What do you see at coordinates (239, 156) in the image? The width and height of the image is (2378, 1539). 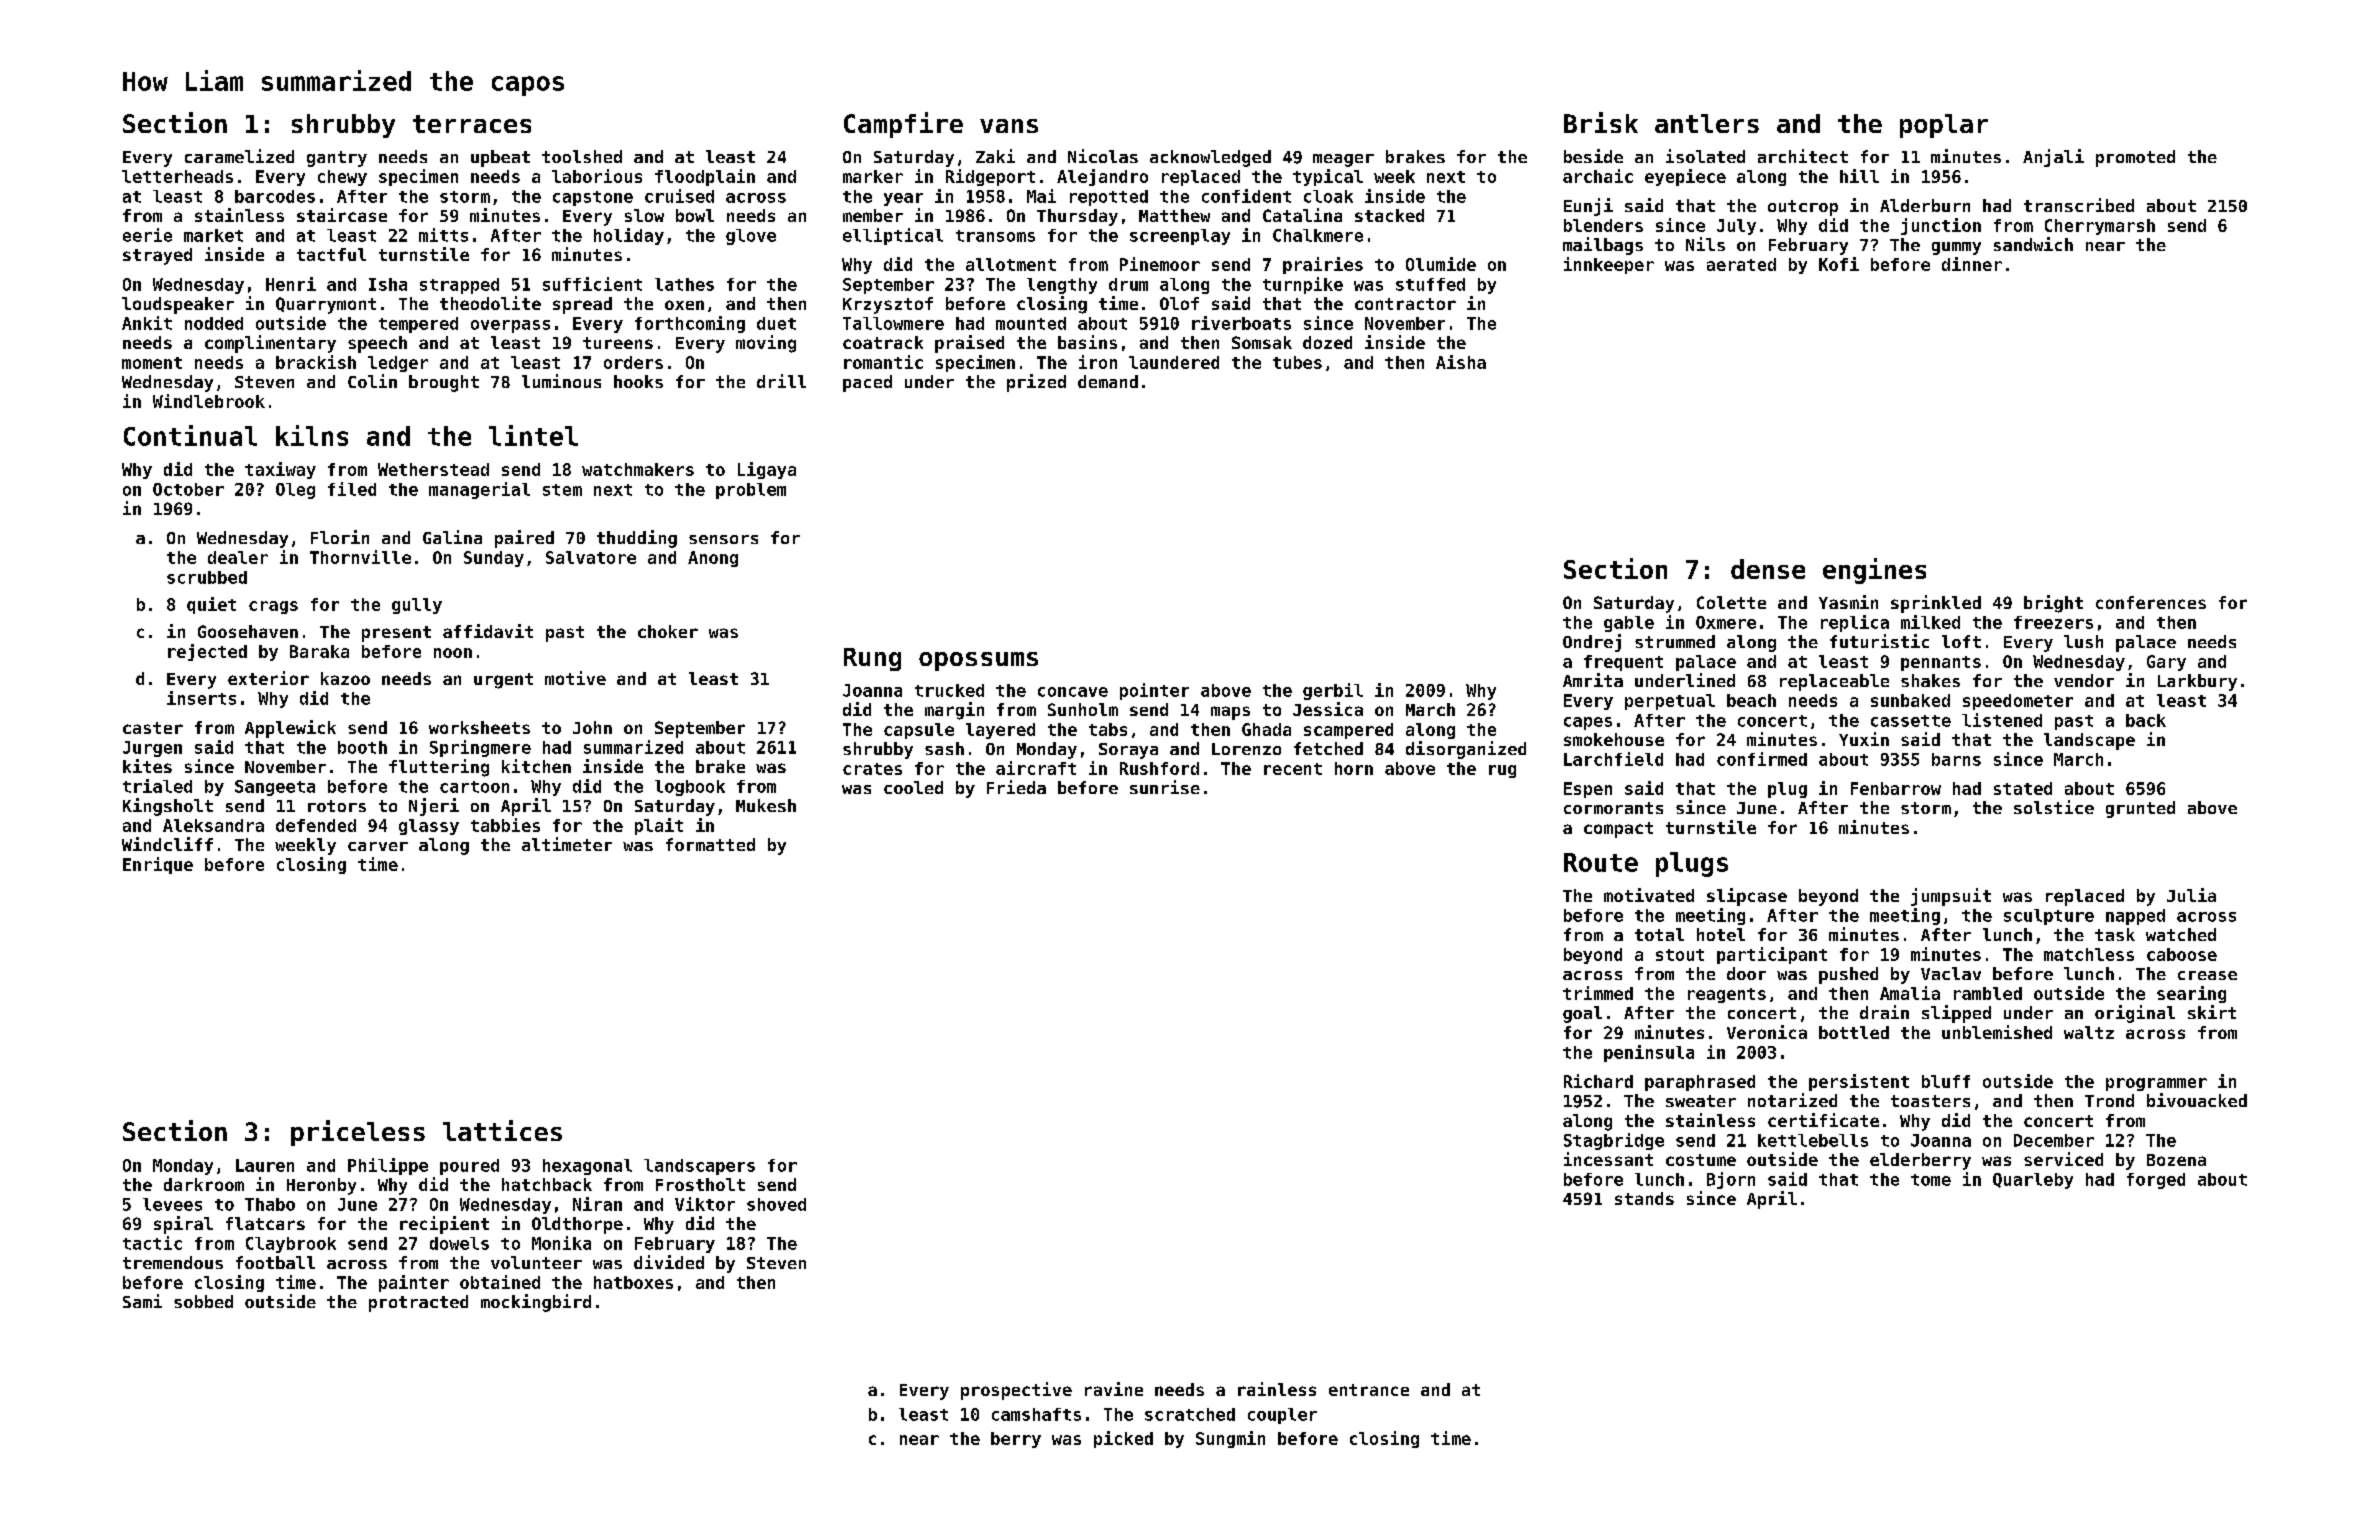 I see `caramelized` at bounding box center [239, 156].
